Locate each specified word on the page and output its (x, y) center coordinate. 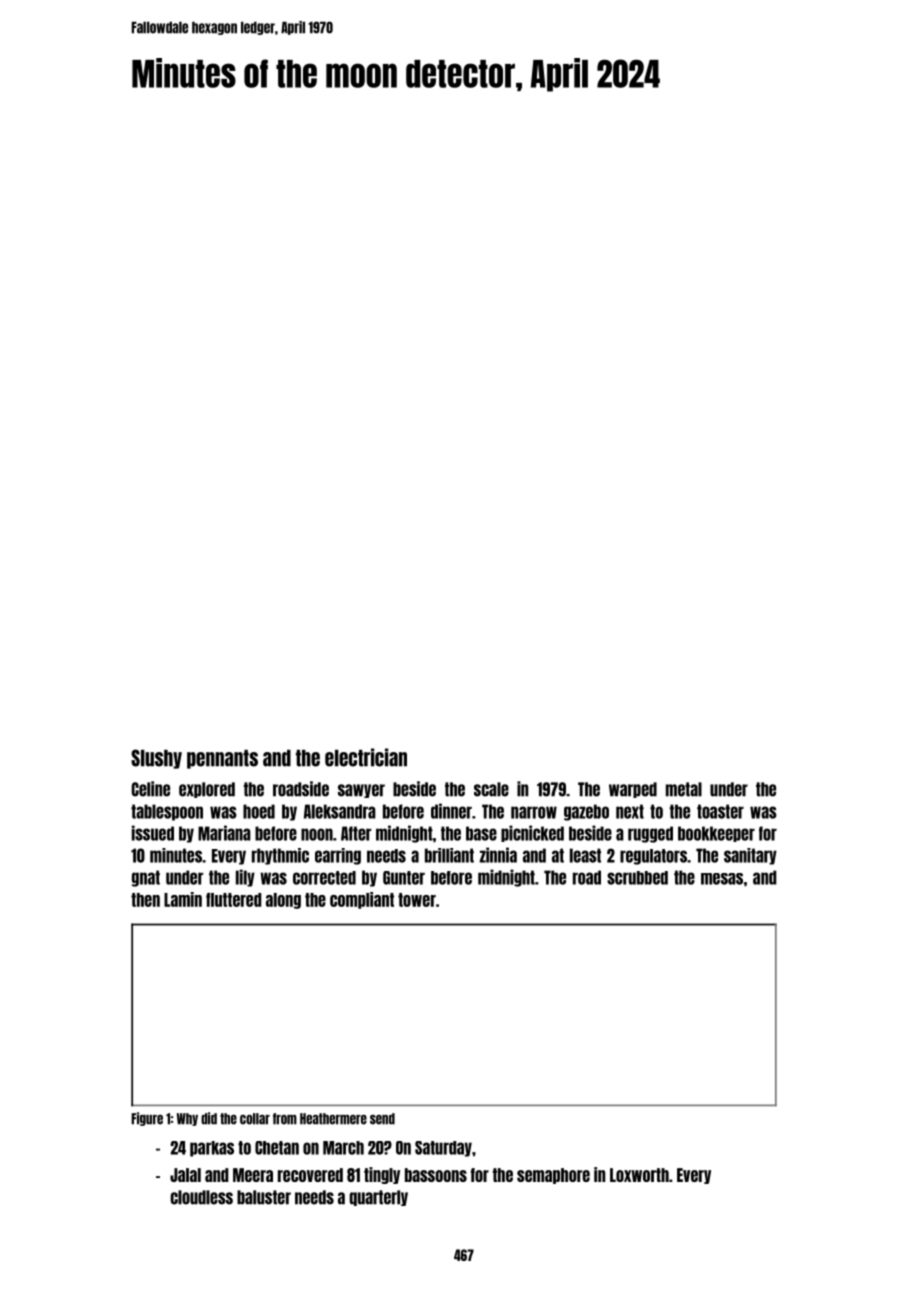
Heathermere (333, 1119)
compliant (362, 900)
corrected (324, 878)
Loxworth (639, 1175)
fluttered (234, 900)
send (382, 1119)
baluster (264, 1197)
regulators (653, 857)
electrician (366, 757)
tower (417, 900)
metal (684, 789)
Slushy (156, 759)
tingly (382, 1175)
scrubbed (637, 878)
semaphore (553, 1176)
